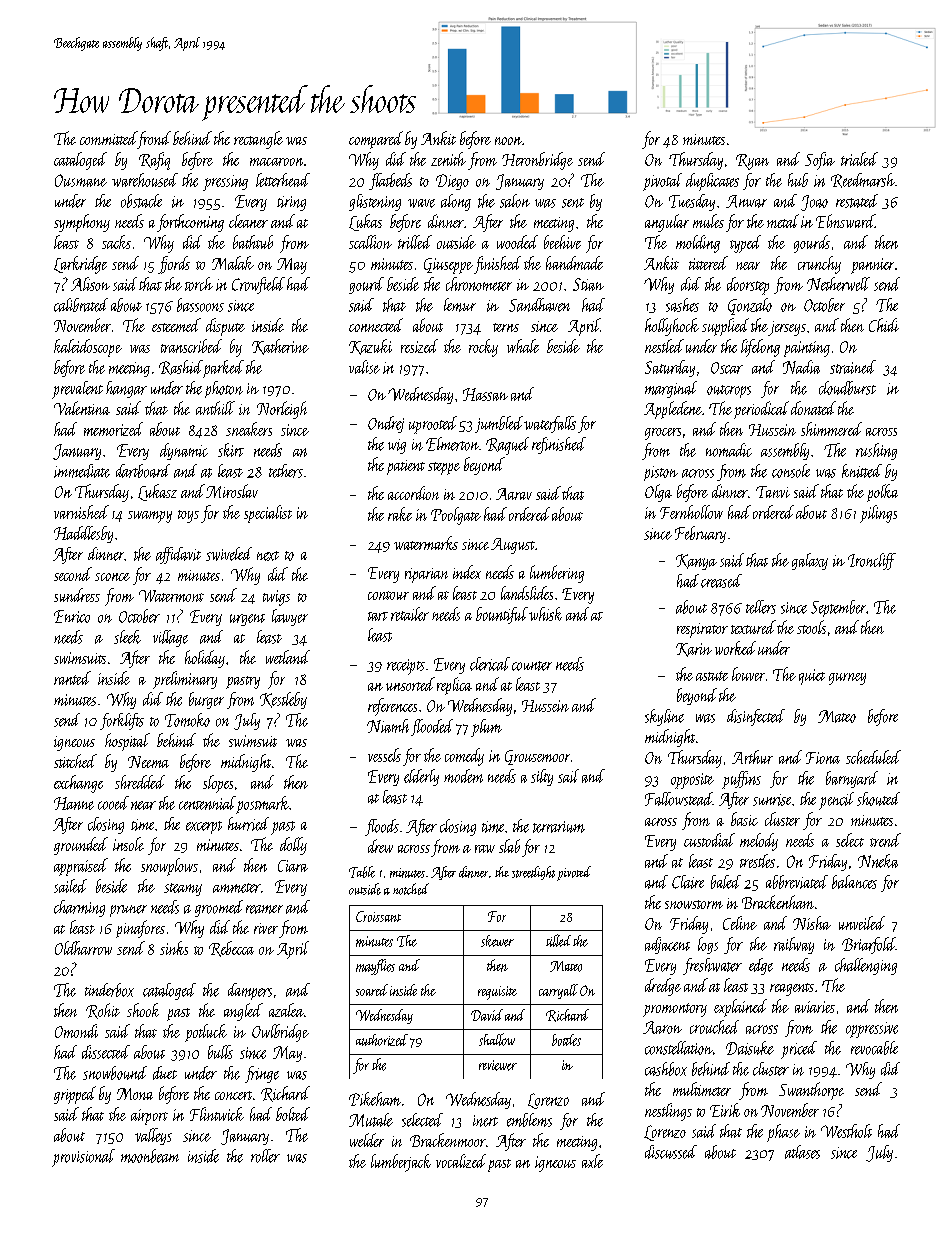 The width and height of the image is (952, 1233). Describe the element at coordinates (794, 945) in the image. I see `railway` at that location.
